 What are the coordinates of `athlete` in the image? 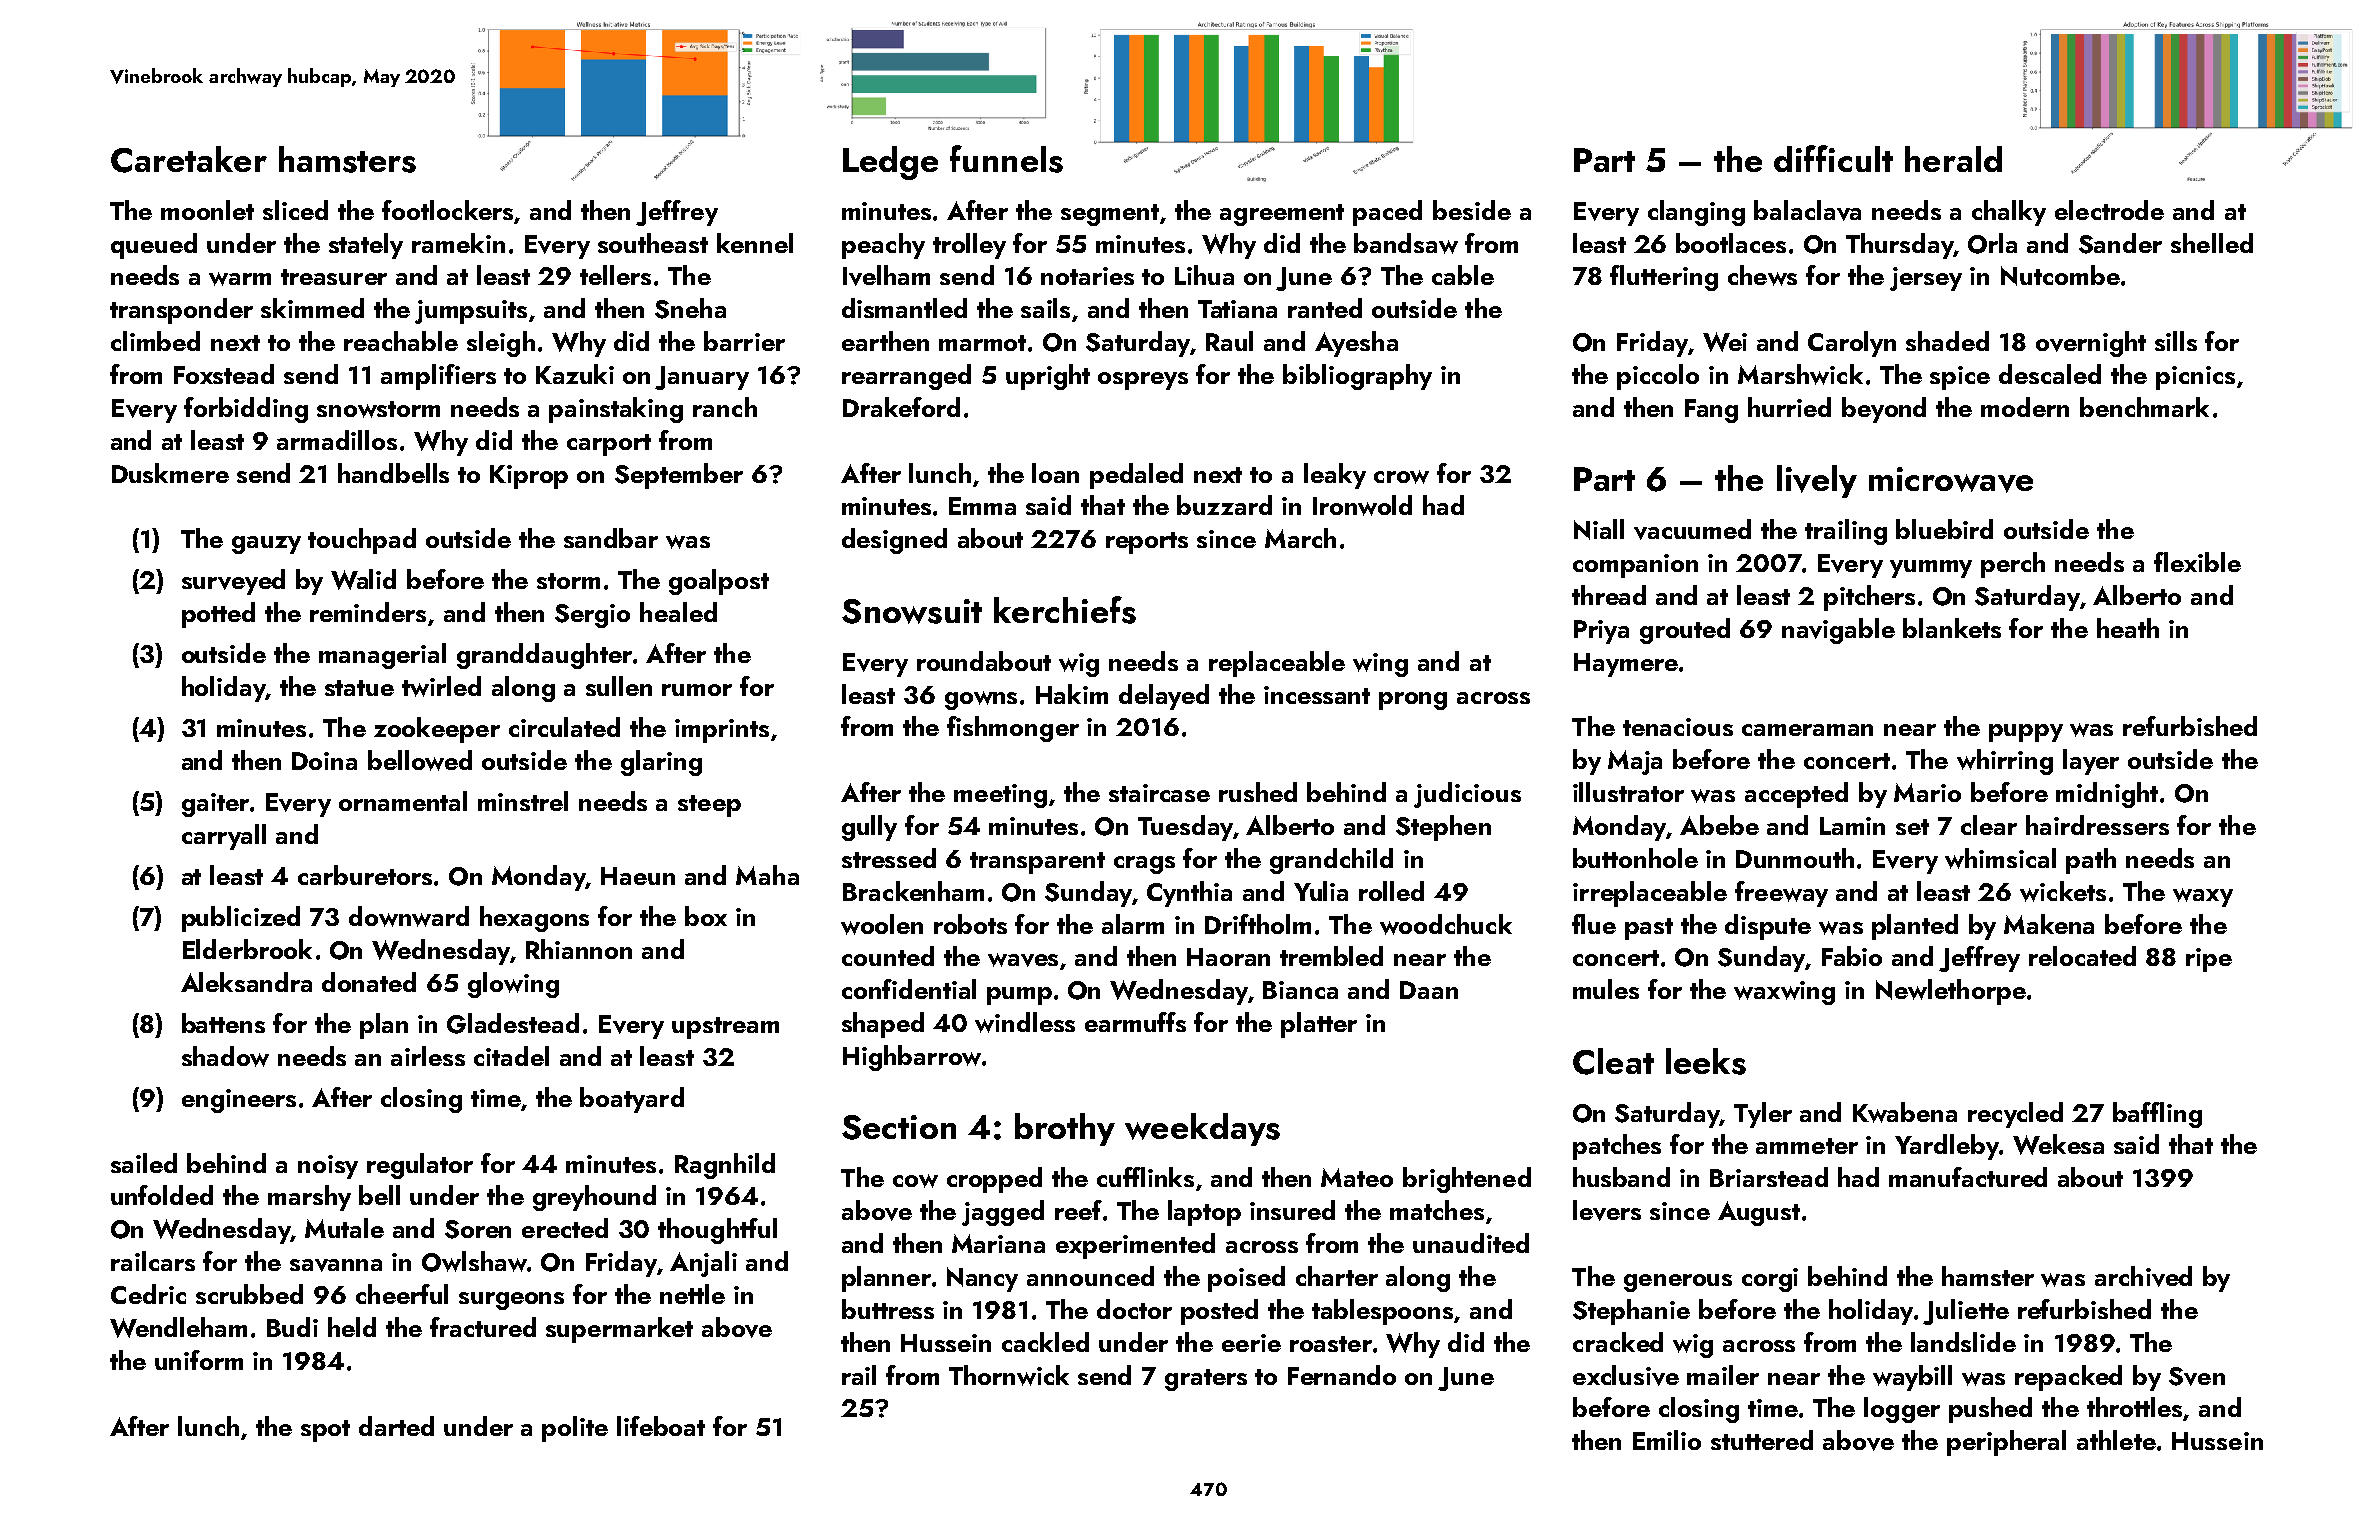 It's located at (2116, 1440).
